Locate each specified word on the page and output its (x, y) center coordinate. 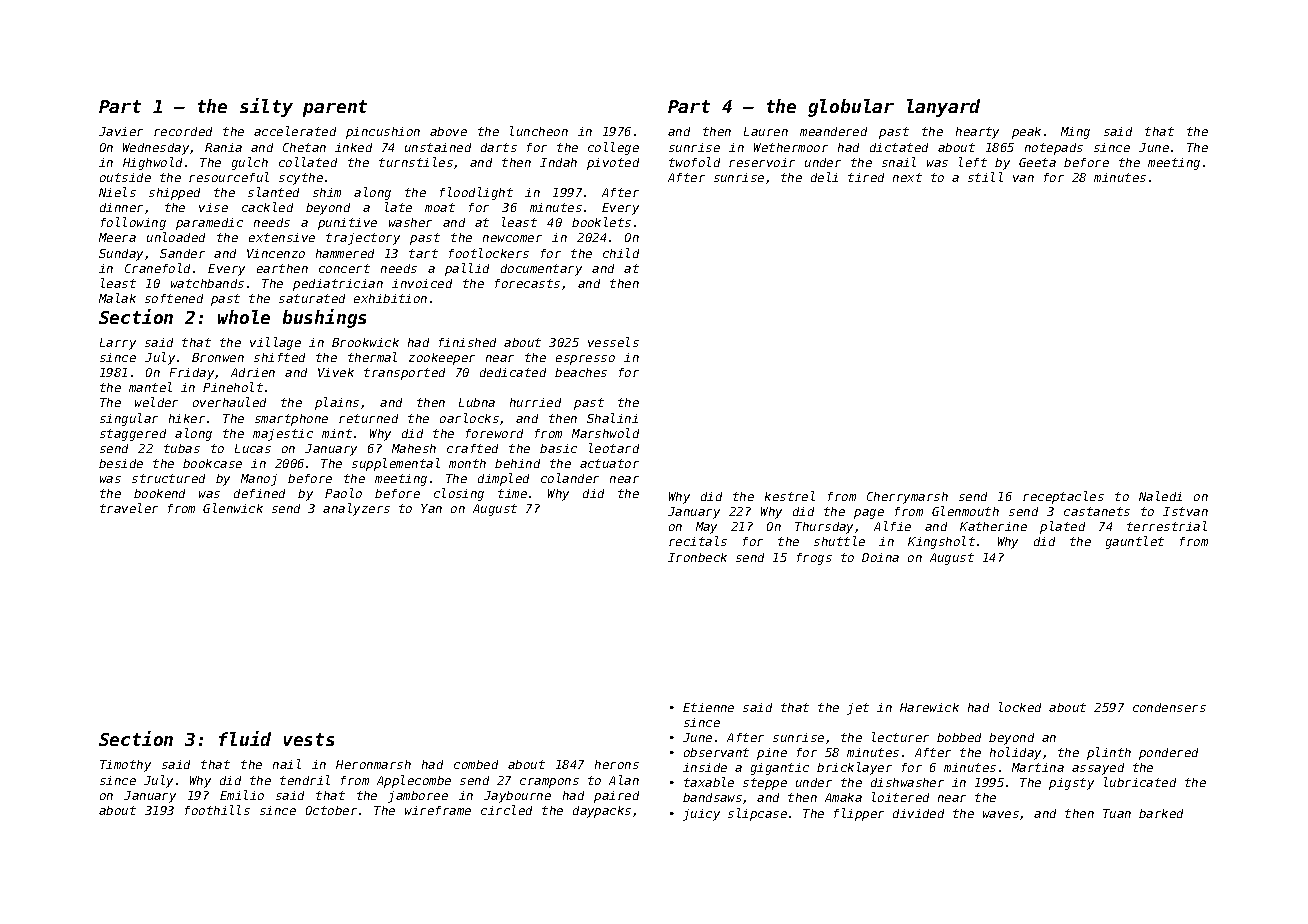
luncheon (539, 131)
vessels (613, 342)
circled (506, 810)
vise (213, 207)
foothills (217, 810)
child (621, 253)
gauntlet (1135, 542)
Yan (431, 508)
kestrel (790, 496)
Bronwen (218, 357)
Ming (1075, 133)
